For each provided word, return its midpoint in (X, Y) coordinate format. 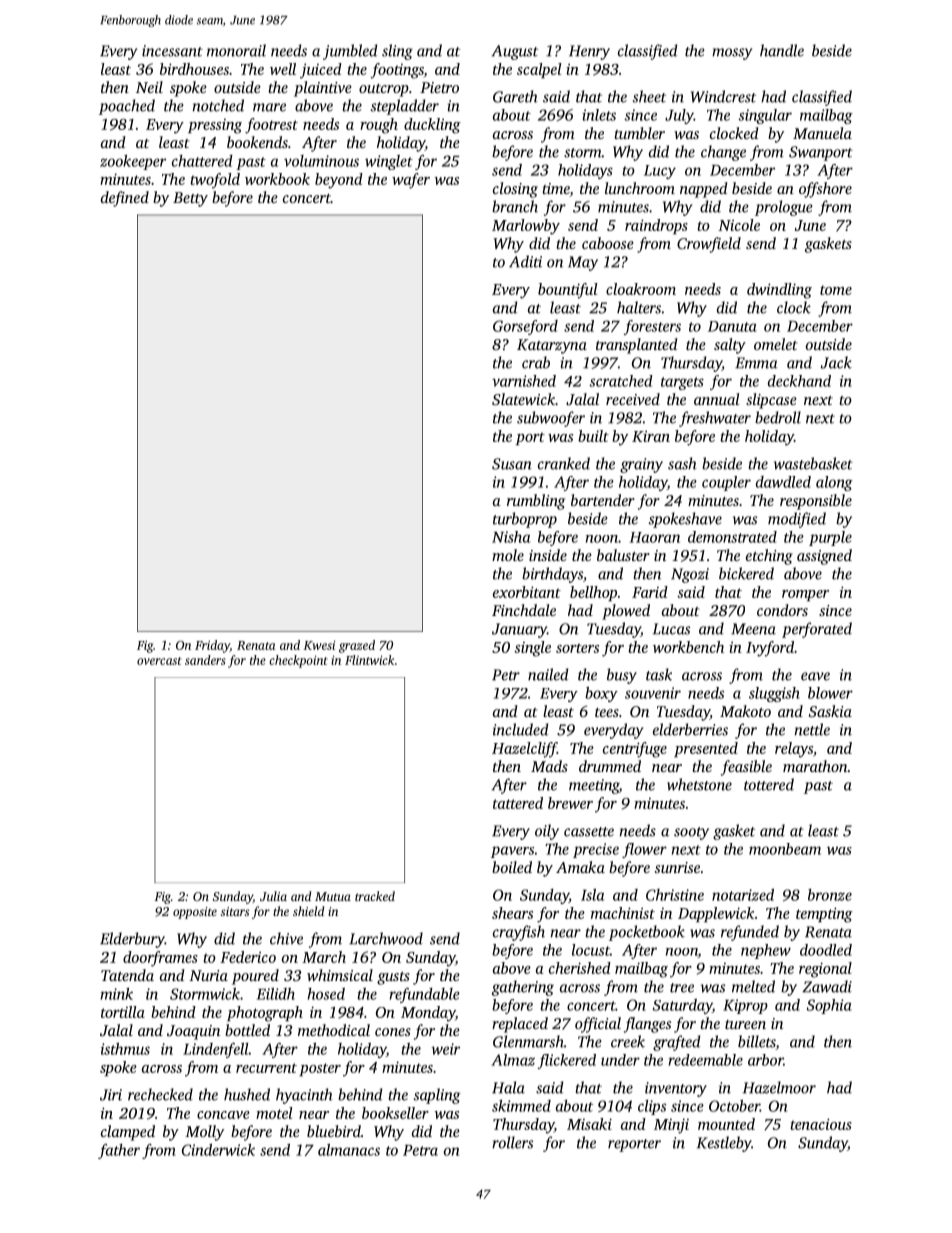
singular (765, 116)
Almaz (513, 1060)
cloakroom (641, 289)
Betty (190, 199)
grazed (357, 646)
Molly (204, 1133)
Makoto (745, 711)
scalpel (539, 70)
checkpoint (298, 661)
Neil (149, 87)
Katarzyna (552, 346)
